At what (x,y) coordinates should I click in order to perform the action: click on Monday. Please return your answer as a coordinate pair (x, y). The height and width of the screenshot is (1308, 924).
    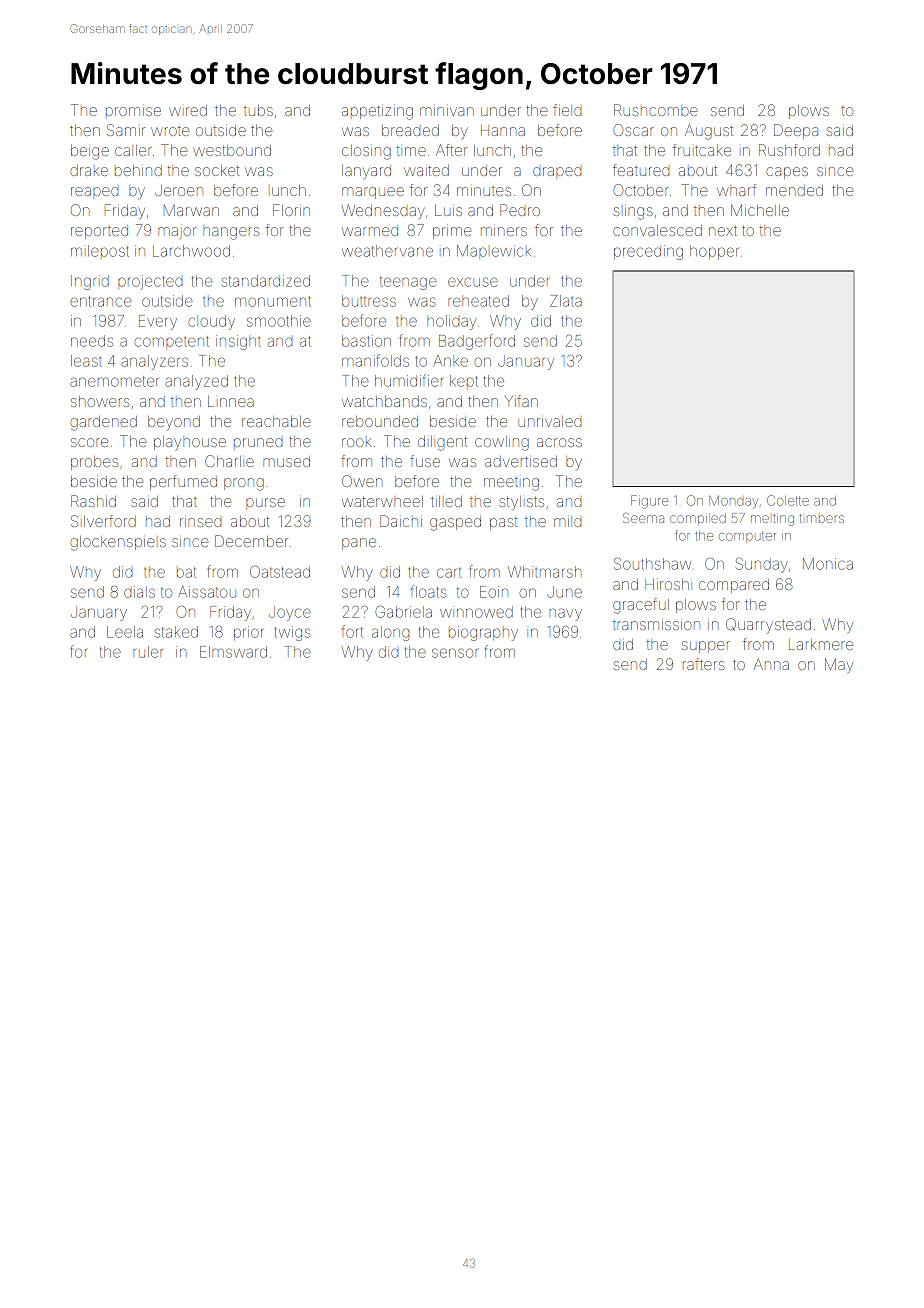
    Looking at the image, I should click on (734, 502).
